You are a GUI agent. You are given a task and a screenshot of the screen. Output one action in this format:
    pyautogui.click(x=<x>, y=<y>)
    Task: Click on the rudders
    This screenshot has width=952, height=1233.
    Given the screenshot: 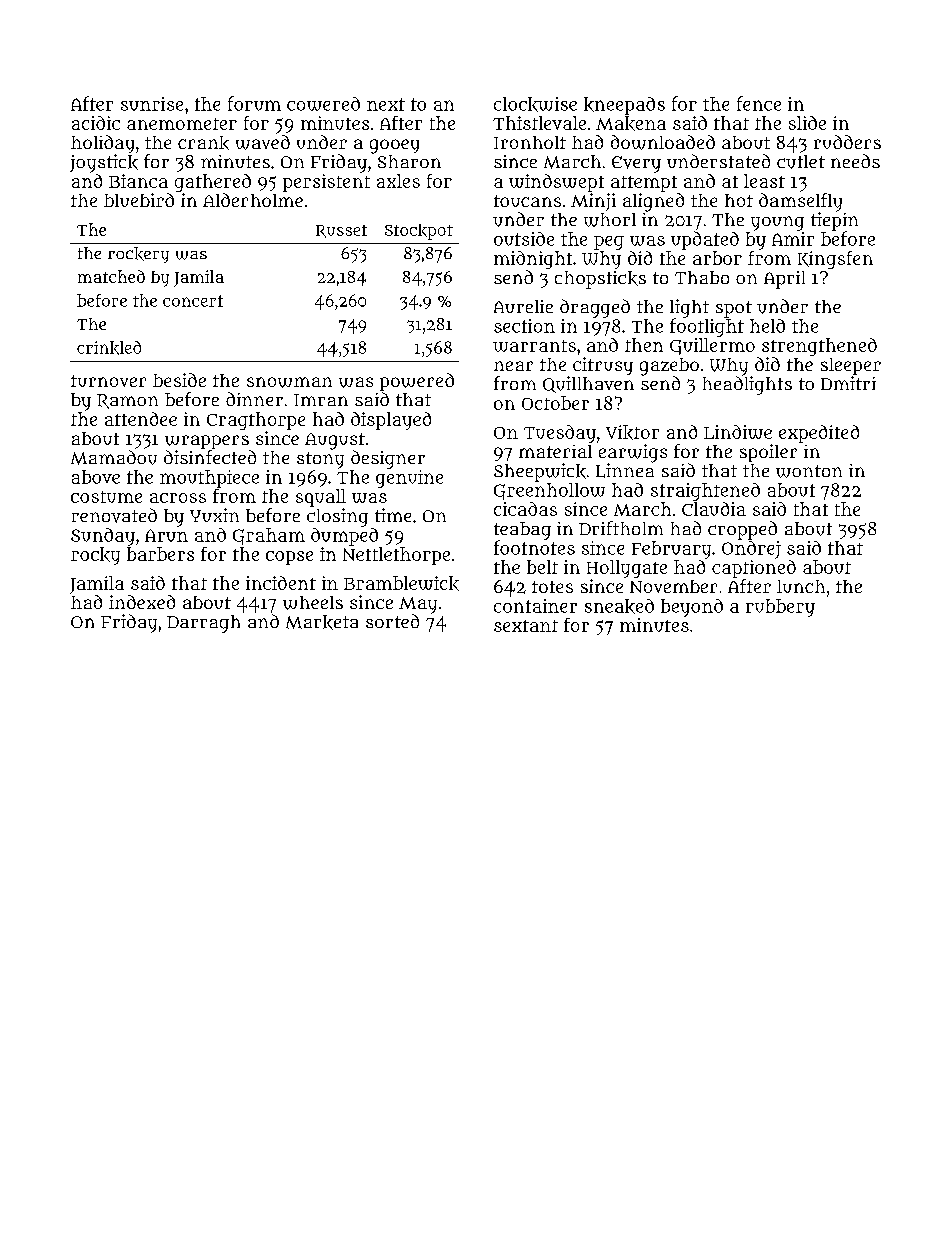 What is the action you would take?
    pyautogui.click(x=847, y=142)
